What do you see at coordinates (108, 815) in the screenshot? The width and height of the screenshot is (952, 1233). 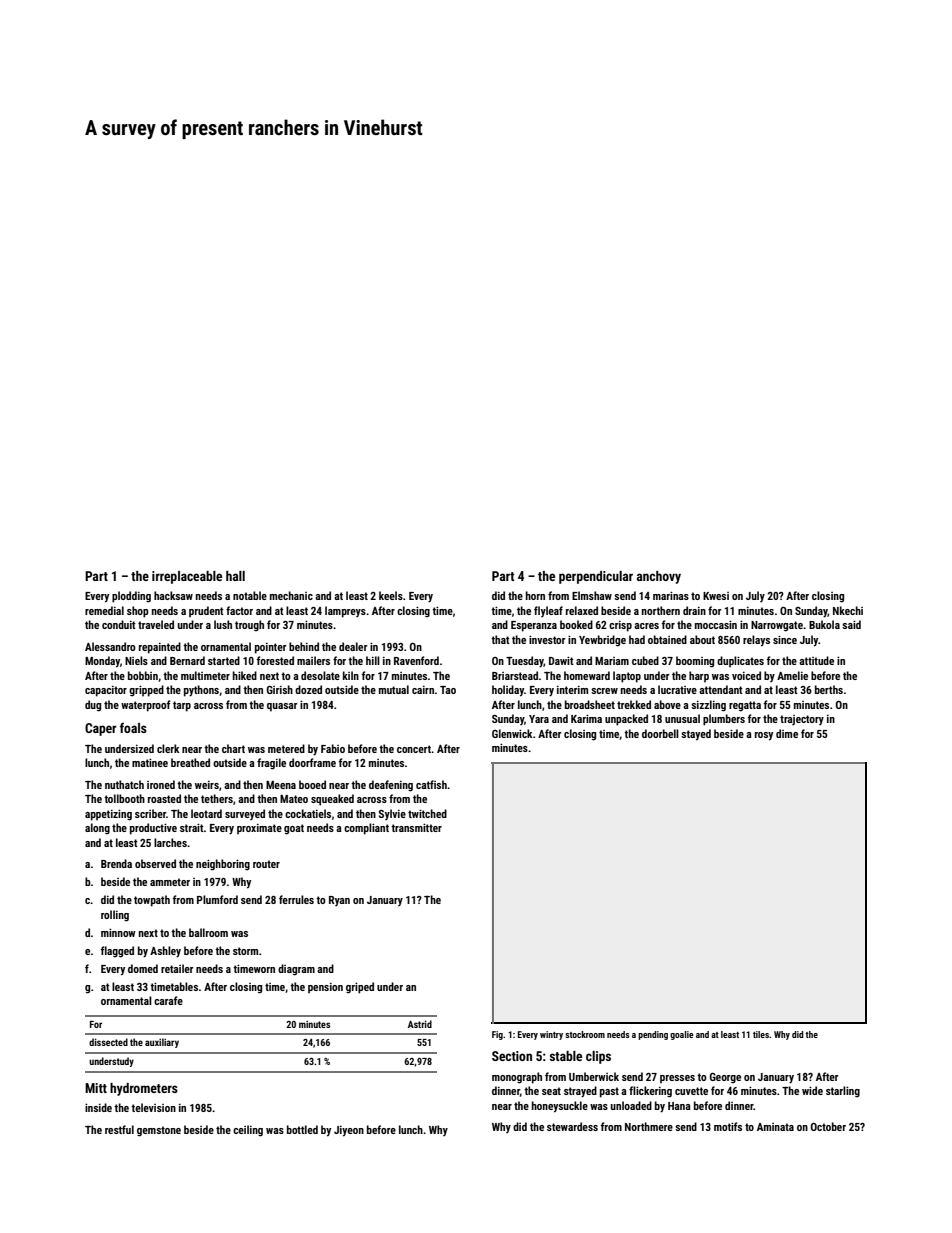 I see `appetizing` at bounding box center [108, 815].
